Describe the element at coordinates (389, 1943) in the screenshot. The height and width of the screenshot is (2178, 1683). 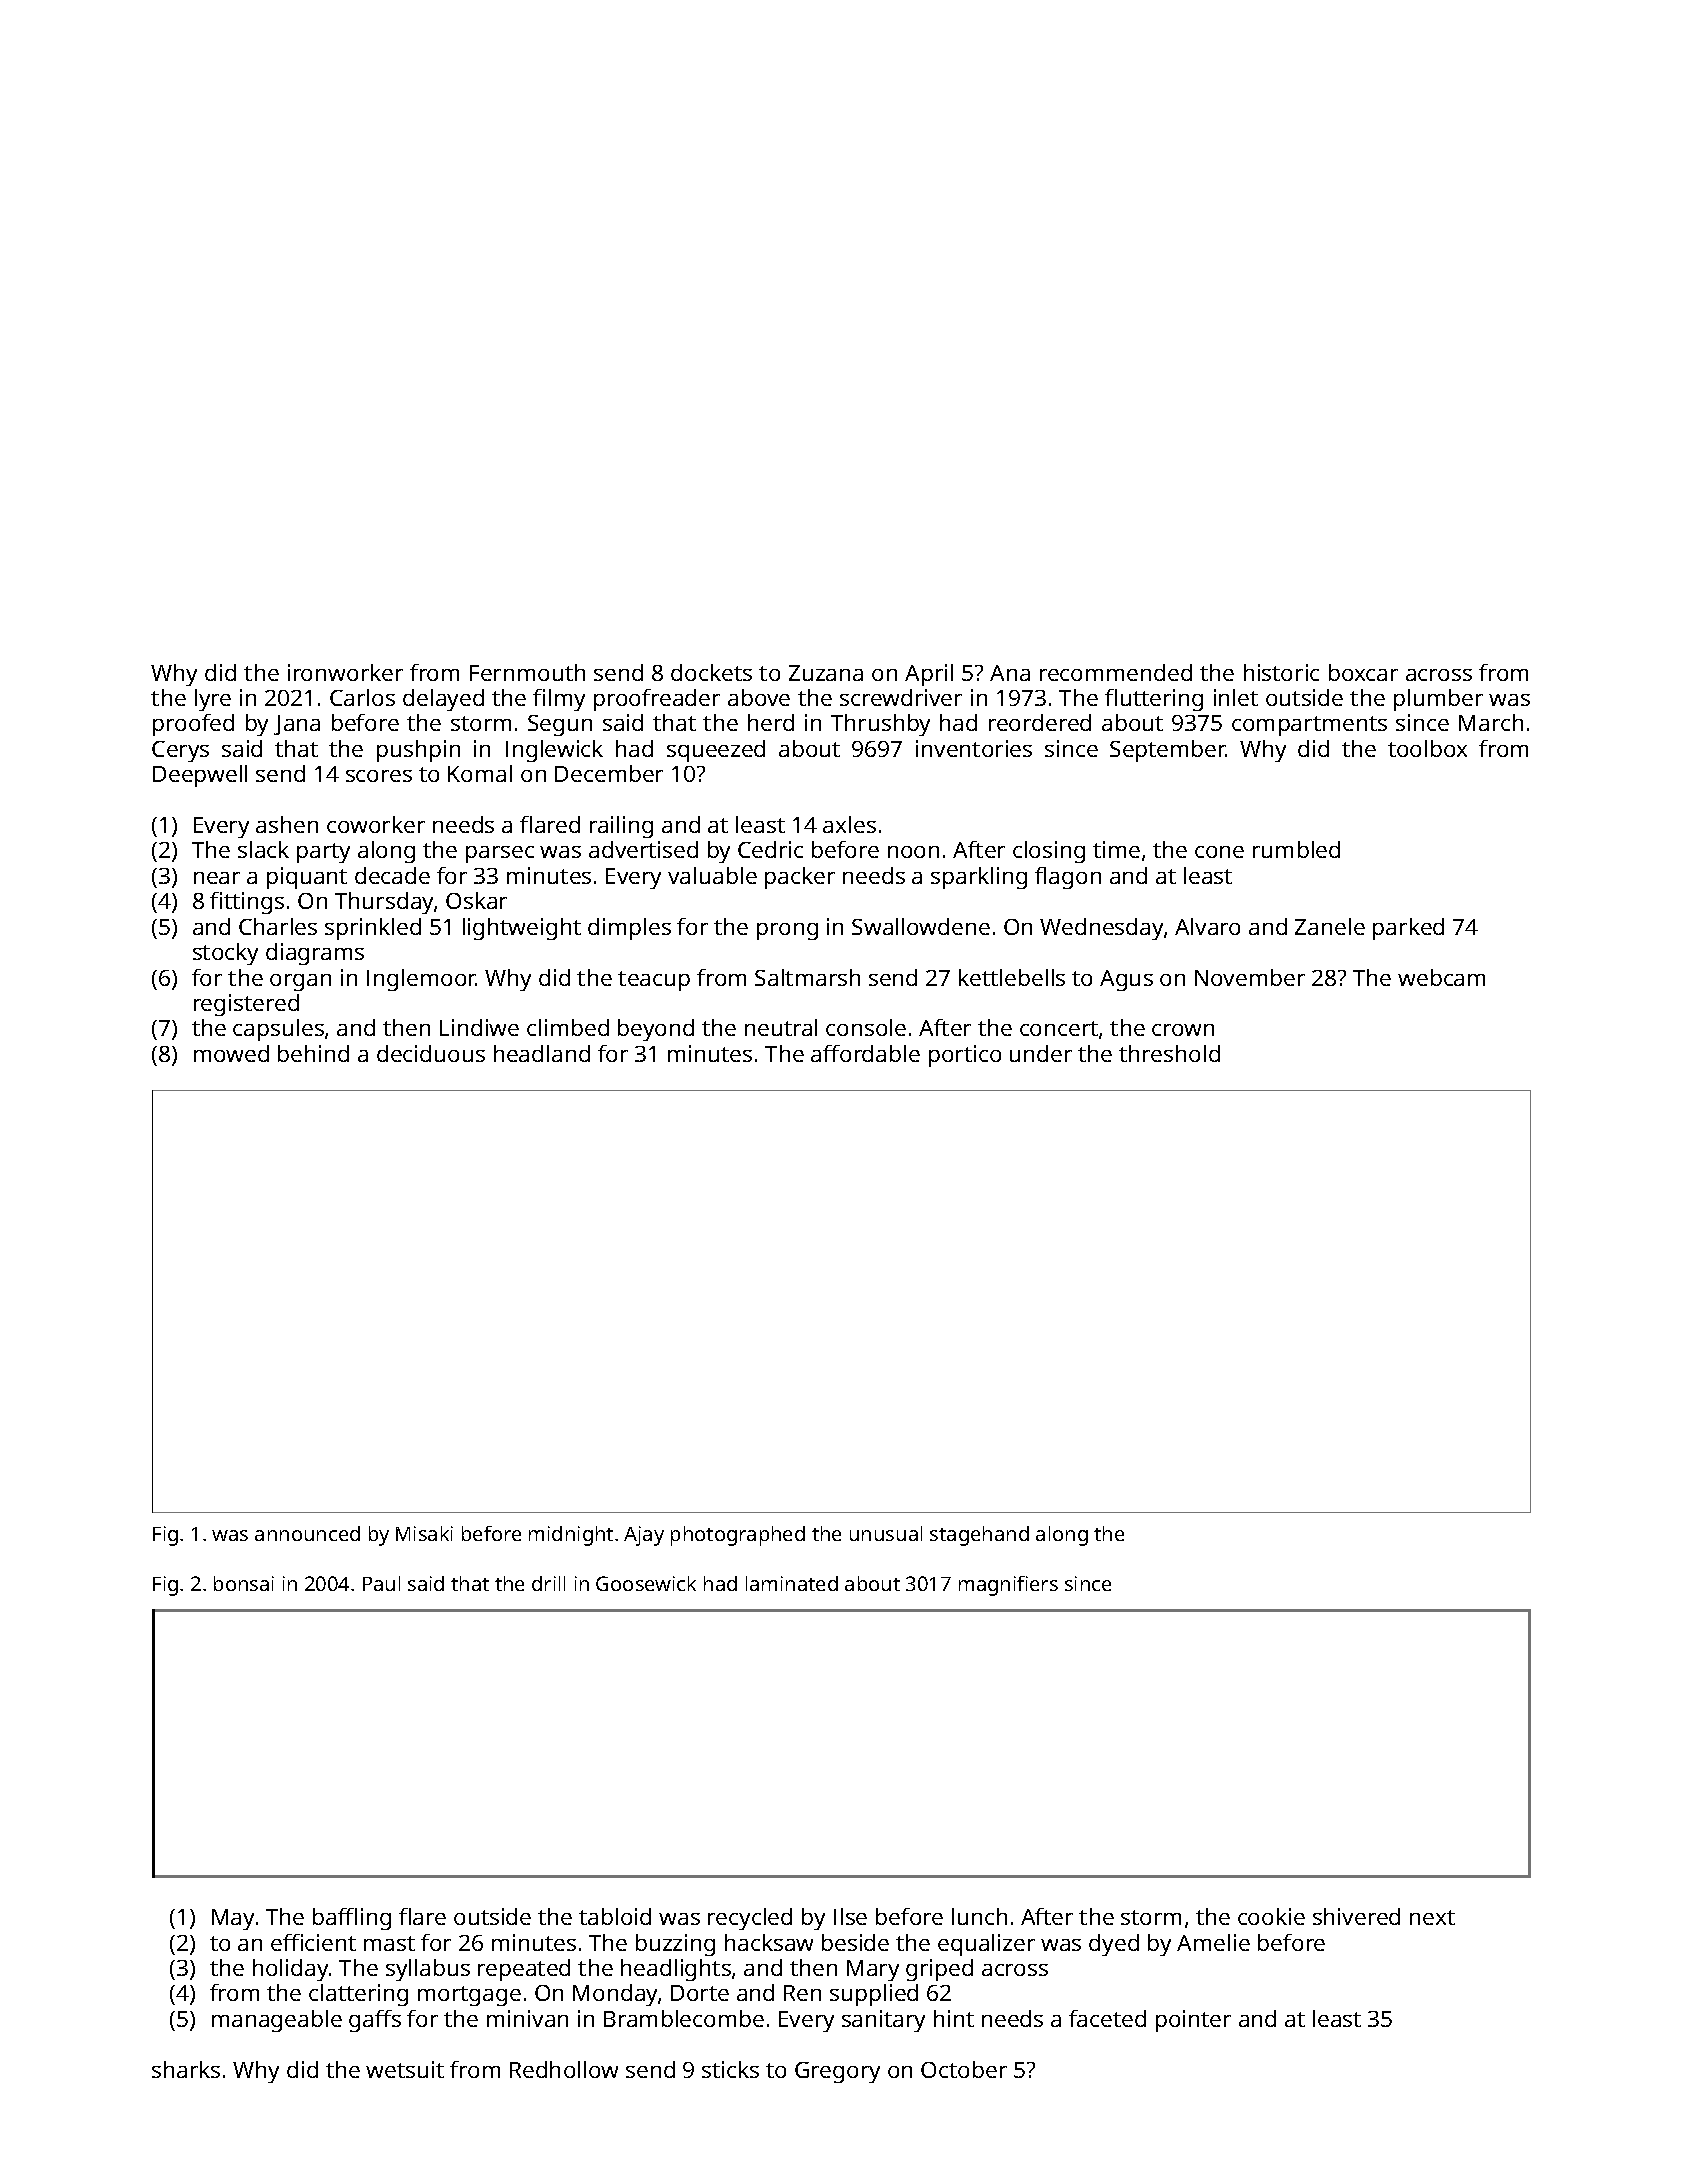
I see `mast` at that location.
